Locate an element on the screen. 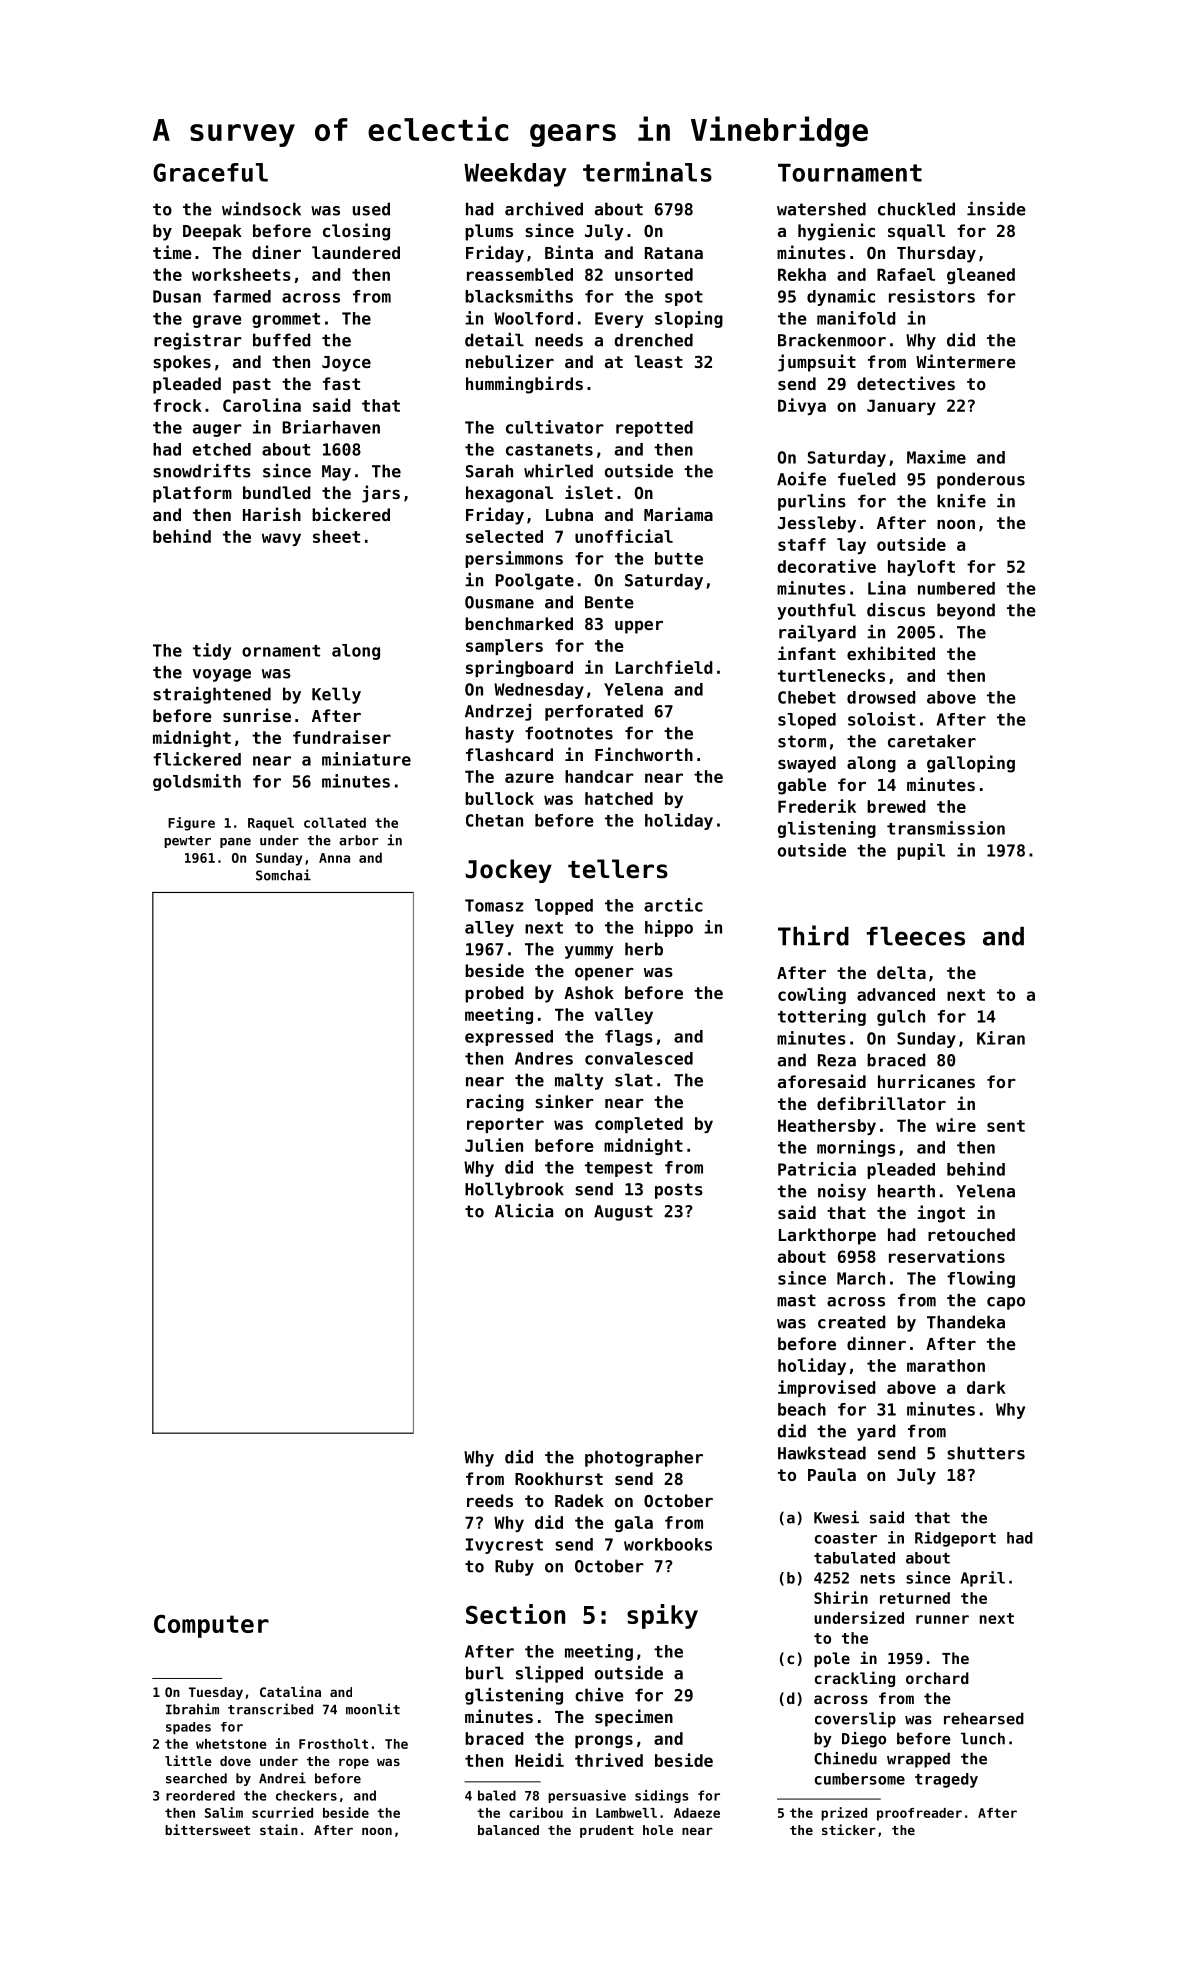 The width and height of the screenshot is (1191, 1961). Deepak is located at coordinates (212, 232).
